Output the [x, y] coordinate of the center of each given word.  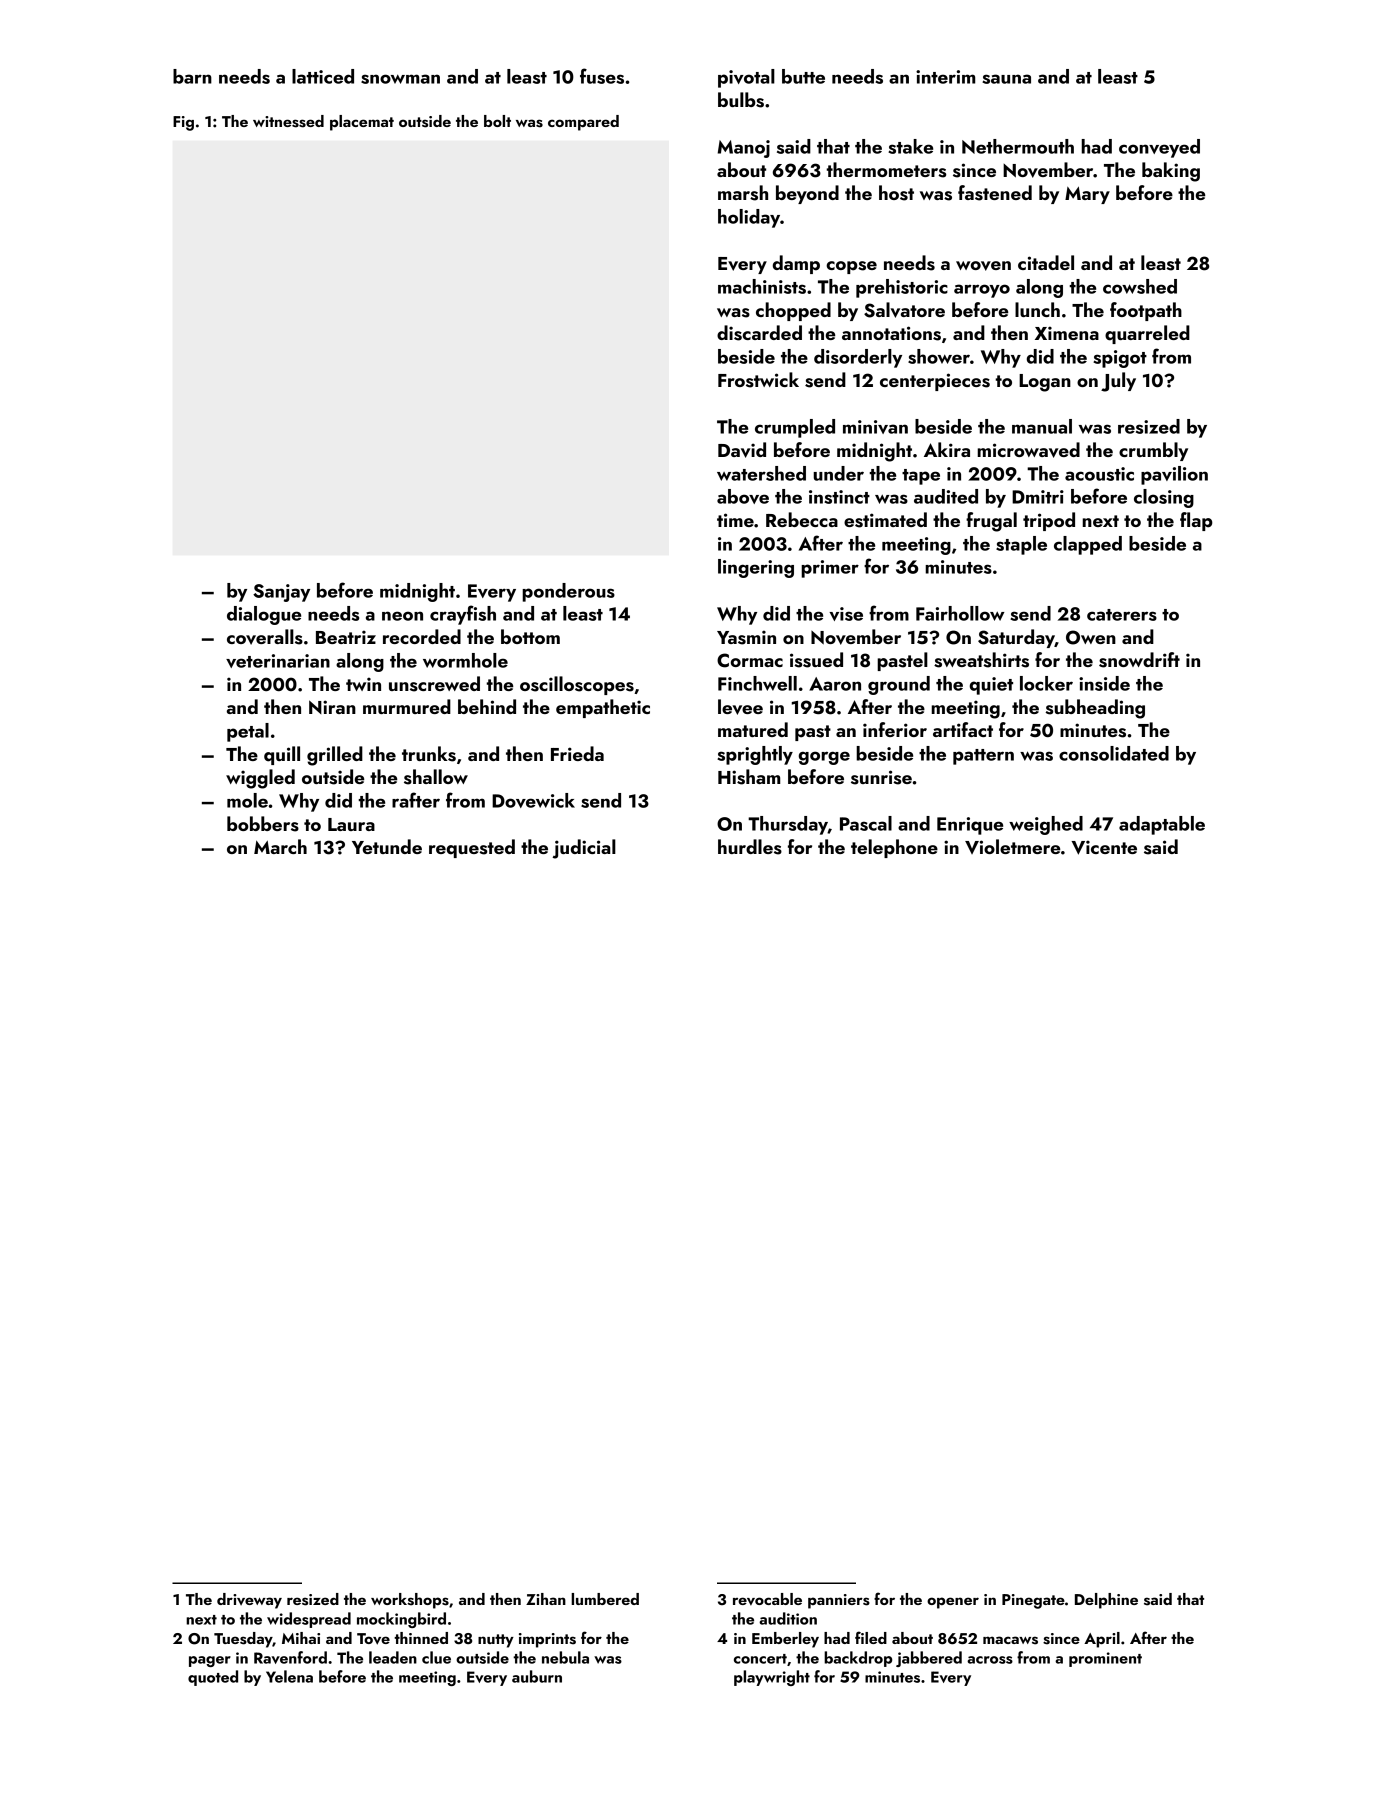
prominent [1105, 1659]
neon [402, 616]
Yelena [289, 1676]
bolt [497, 121]
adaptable [1162, 825]
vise [846, 614]
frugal [991, 522]
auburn [537, 1676]
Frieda [577, 753]
